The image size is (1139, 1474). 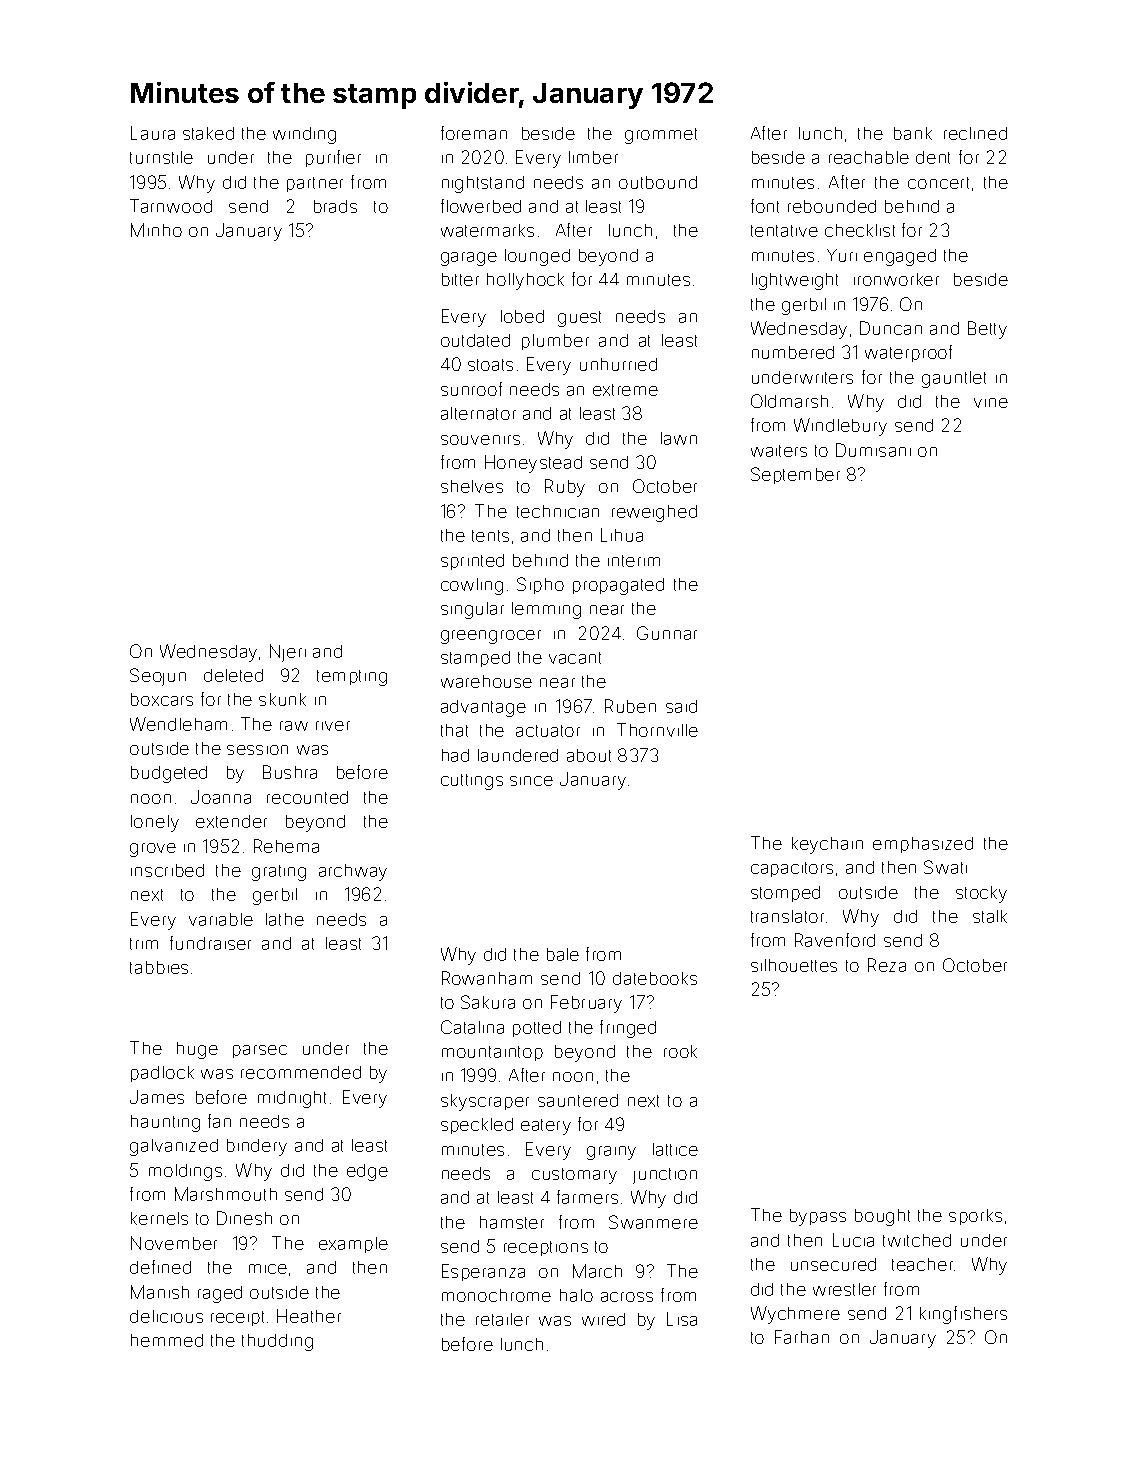 What do you see at coordinates (963, 1315) in the document?
I see `kingfishers` at bounding box center [963, 1315].
